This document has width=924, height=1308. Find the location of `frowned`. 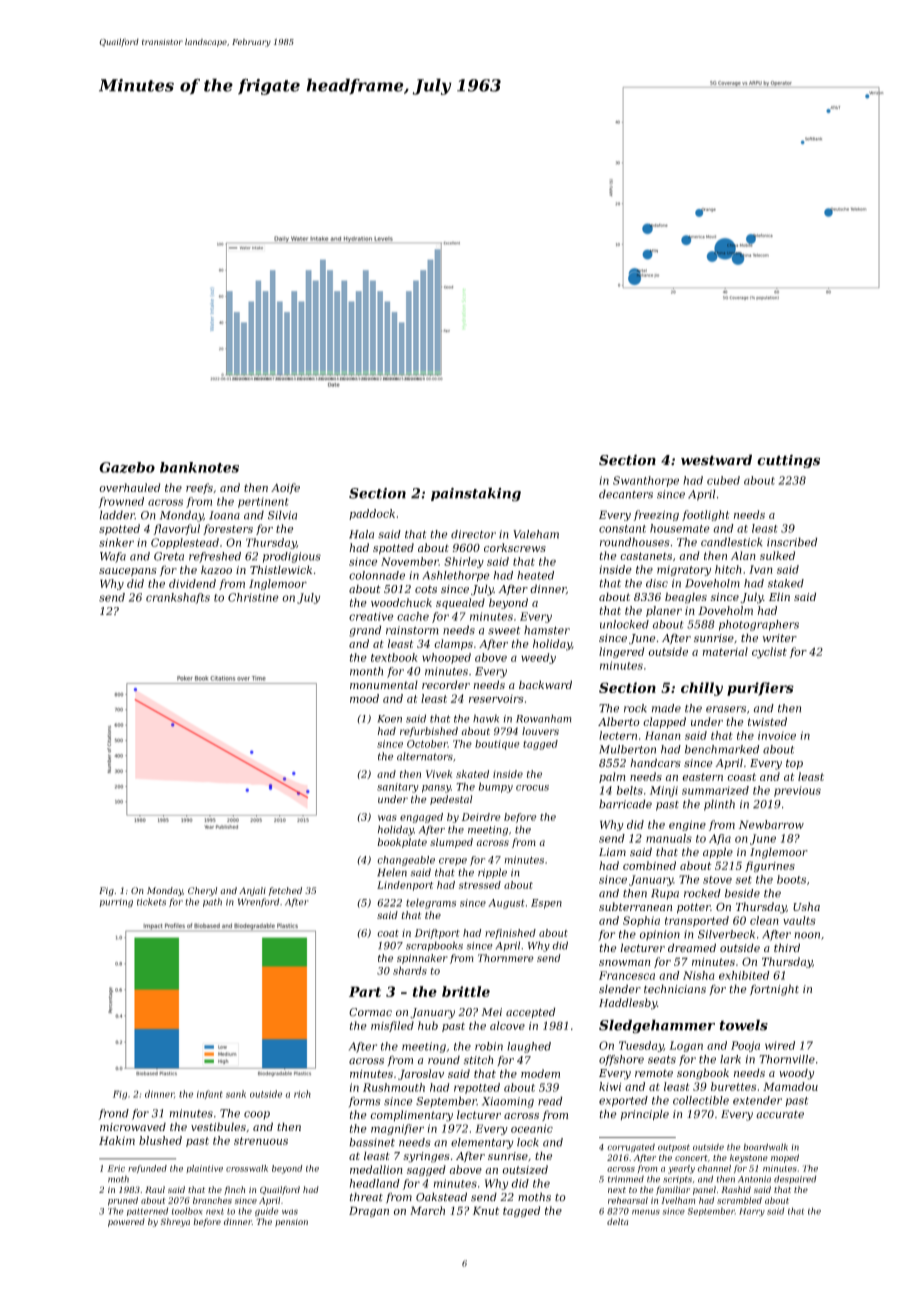

frowned is located at coordinates (121, 502).
